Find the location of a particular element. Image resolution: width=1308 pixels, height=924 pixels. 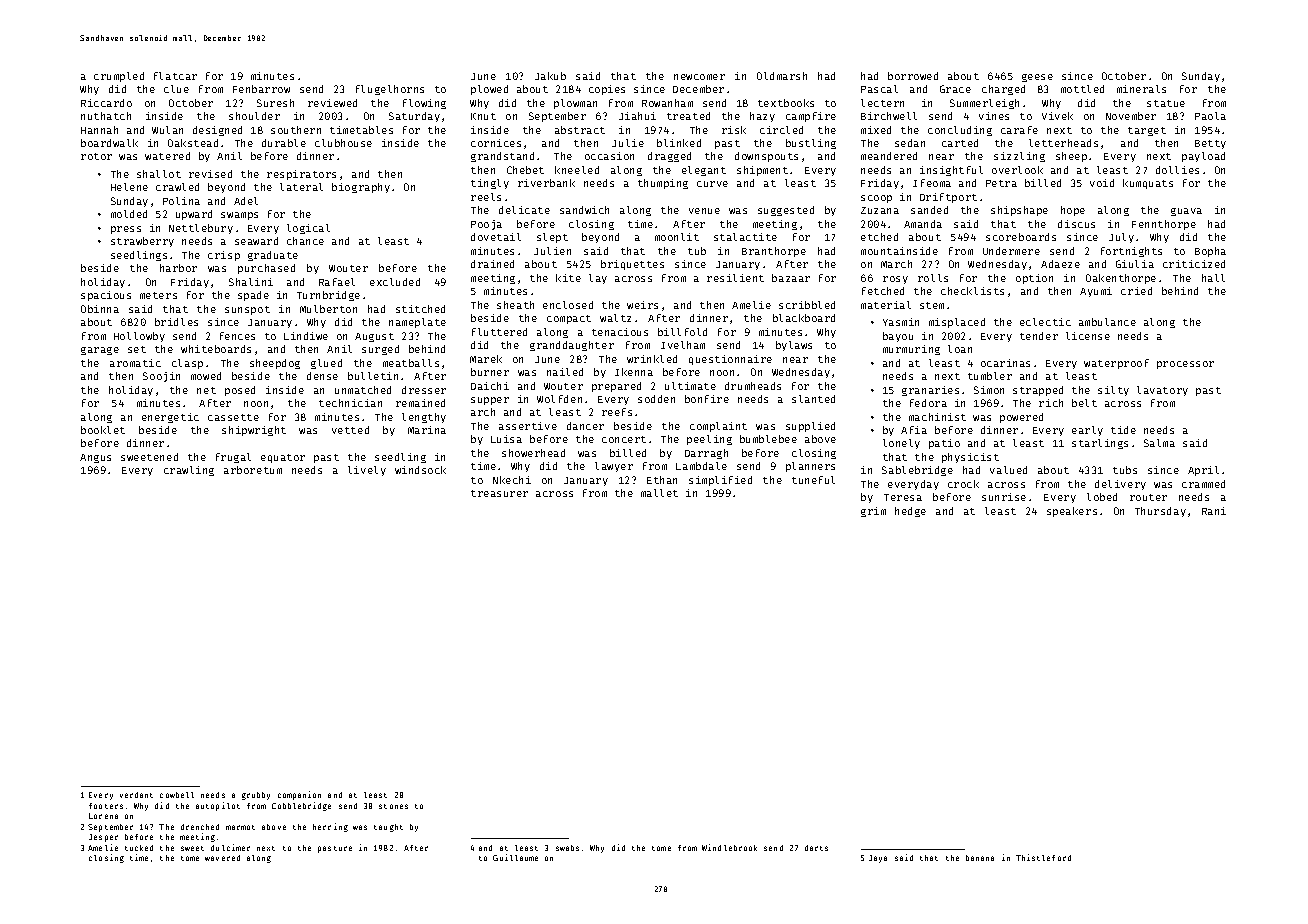

Thursday is located at coordinates (1160, 512).
